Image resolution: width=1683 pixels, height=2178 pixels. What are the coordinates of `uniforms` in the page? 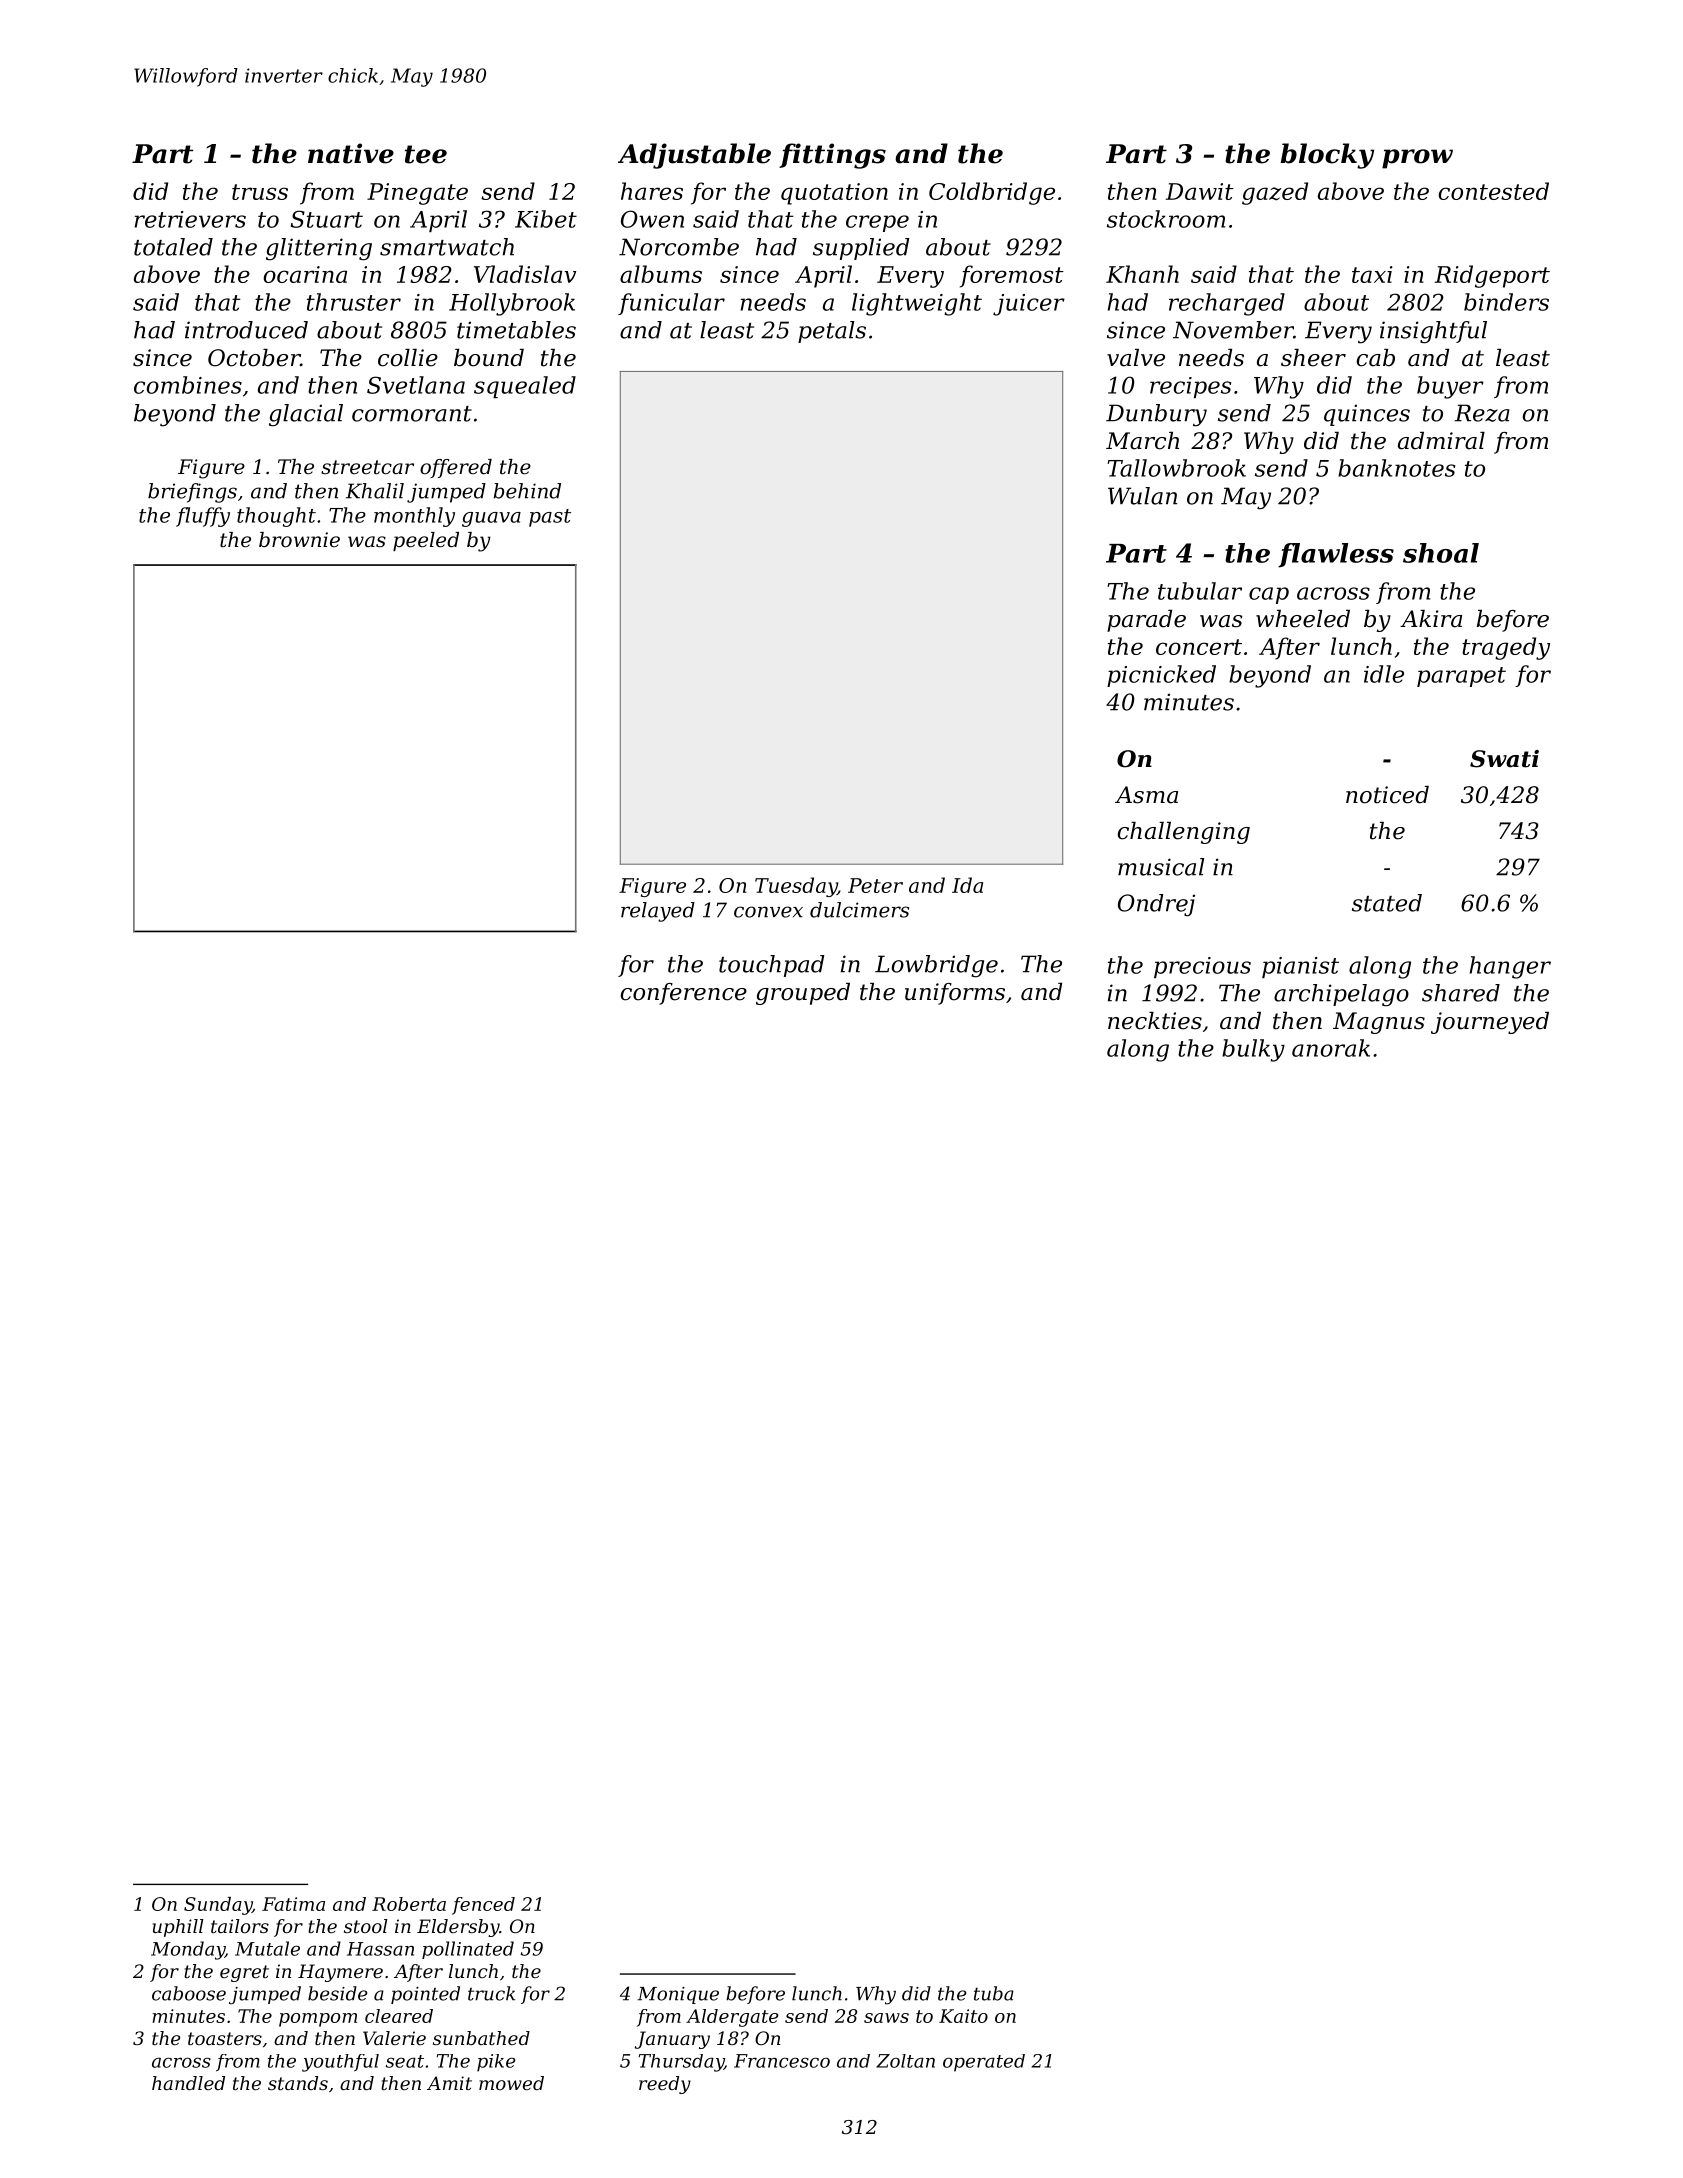 It's located at (955, 994).
